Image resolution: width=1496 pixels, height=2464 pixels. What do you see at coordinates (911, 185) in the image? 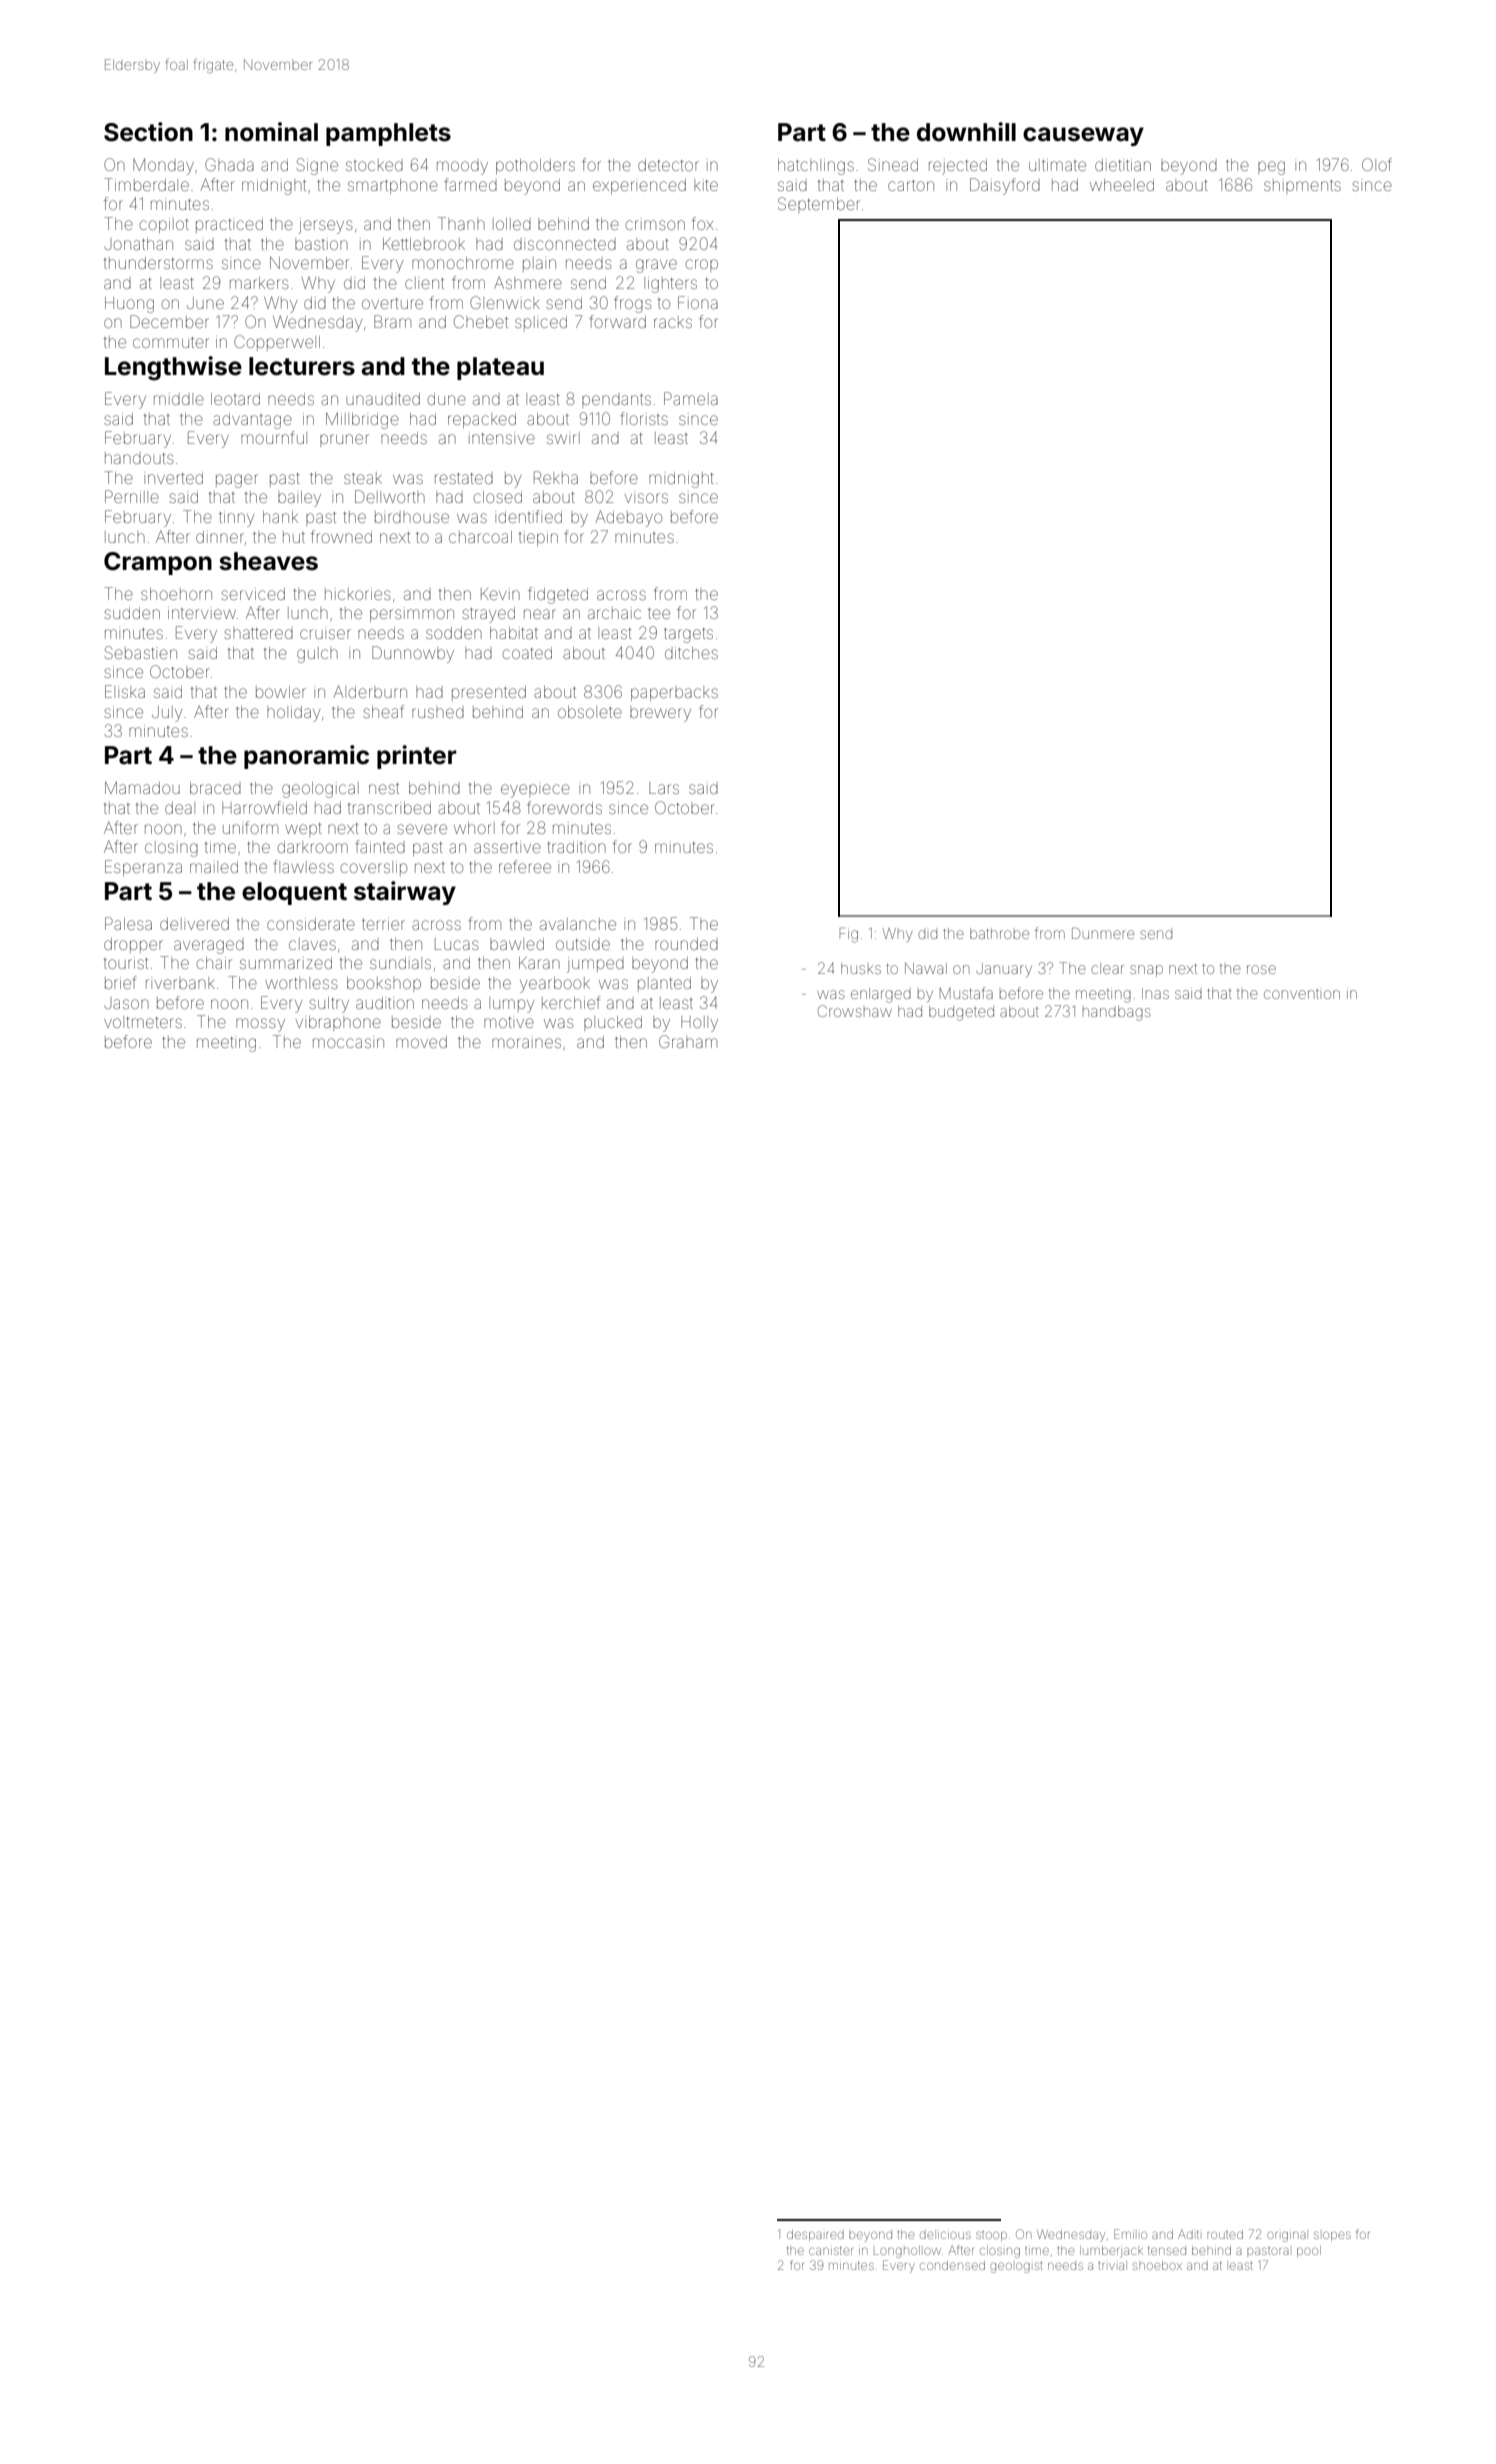
I see `carton` at bounding box center [911, 185].
